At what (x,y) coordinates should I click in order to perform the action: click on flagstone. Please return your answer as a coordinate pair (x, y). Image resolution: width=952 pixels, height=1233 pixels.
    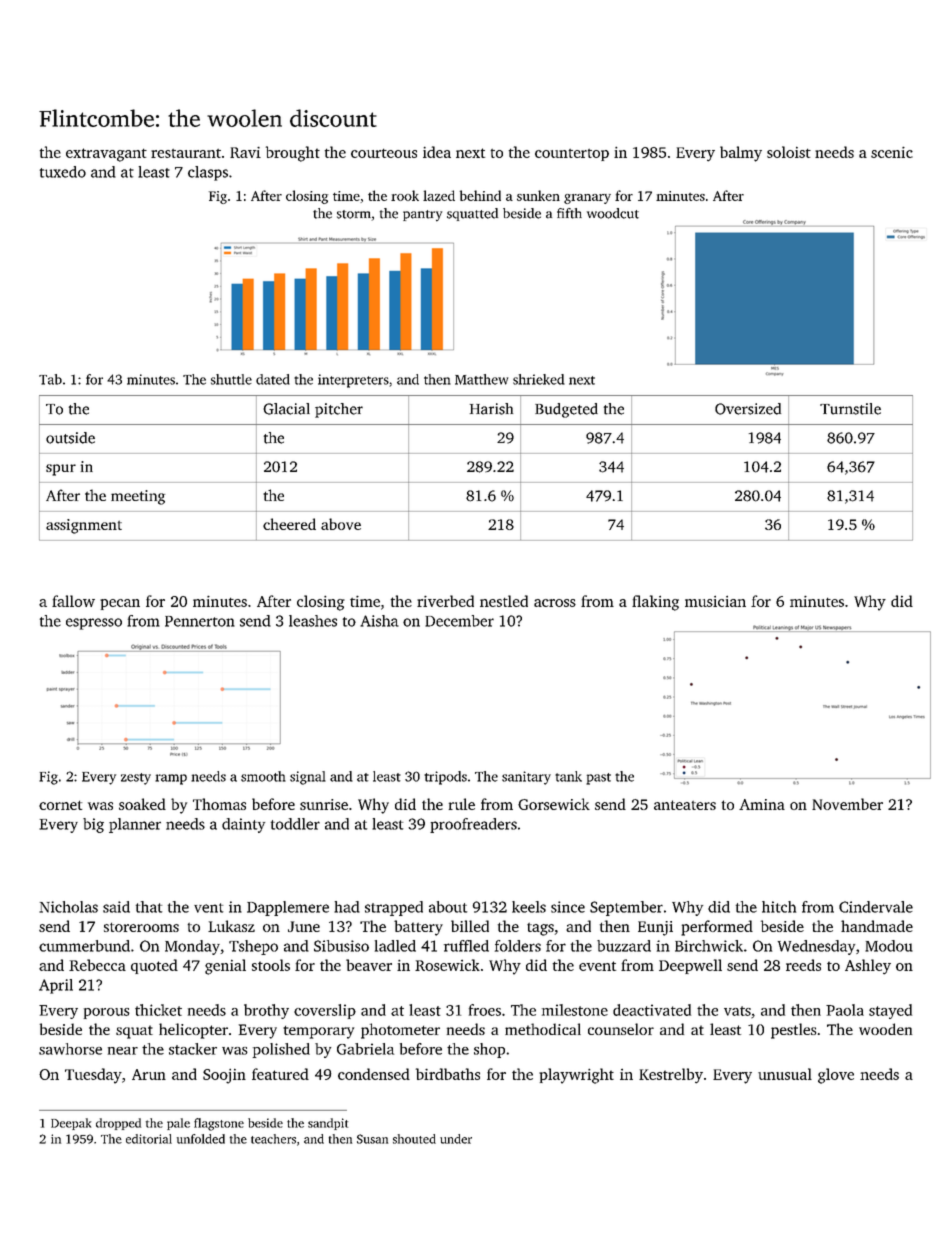
    Looking at the image, I should click on (219, 1124).
